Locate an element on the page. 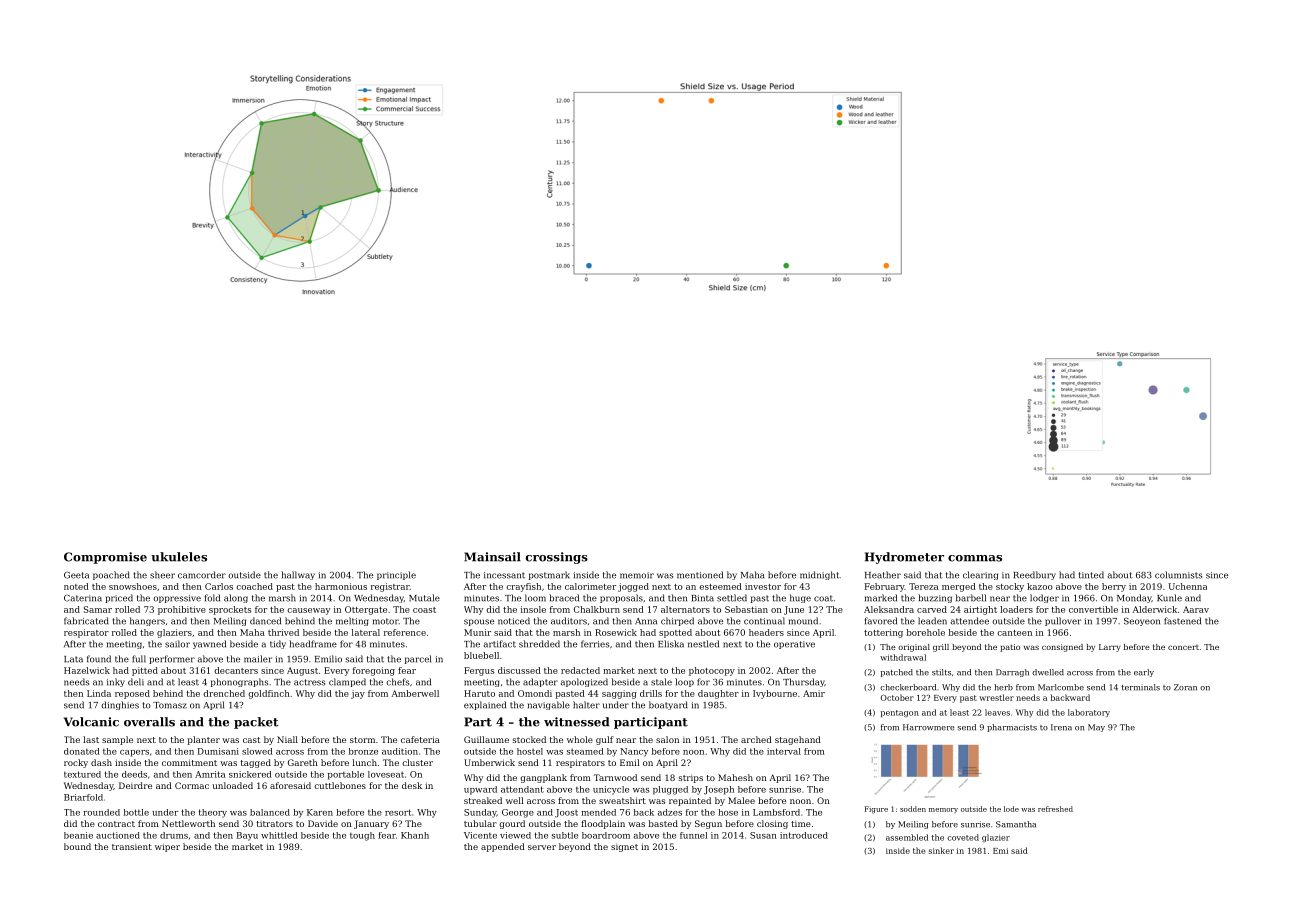  coat is located at coordinates (823, 598).
